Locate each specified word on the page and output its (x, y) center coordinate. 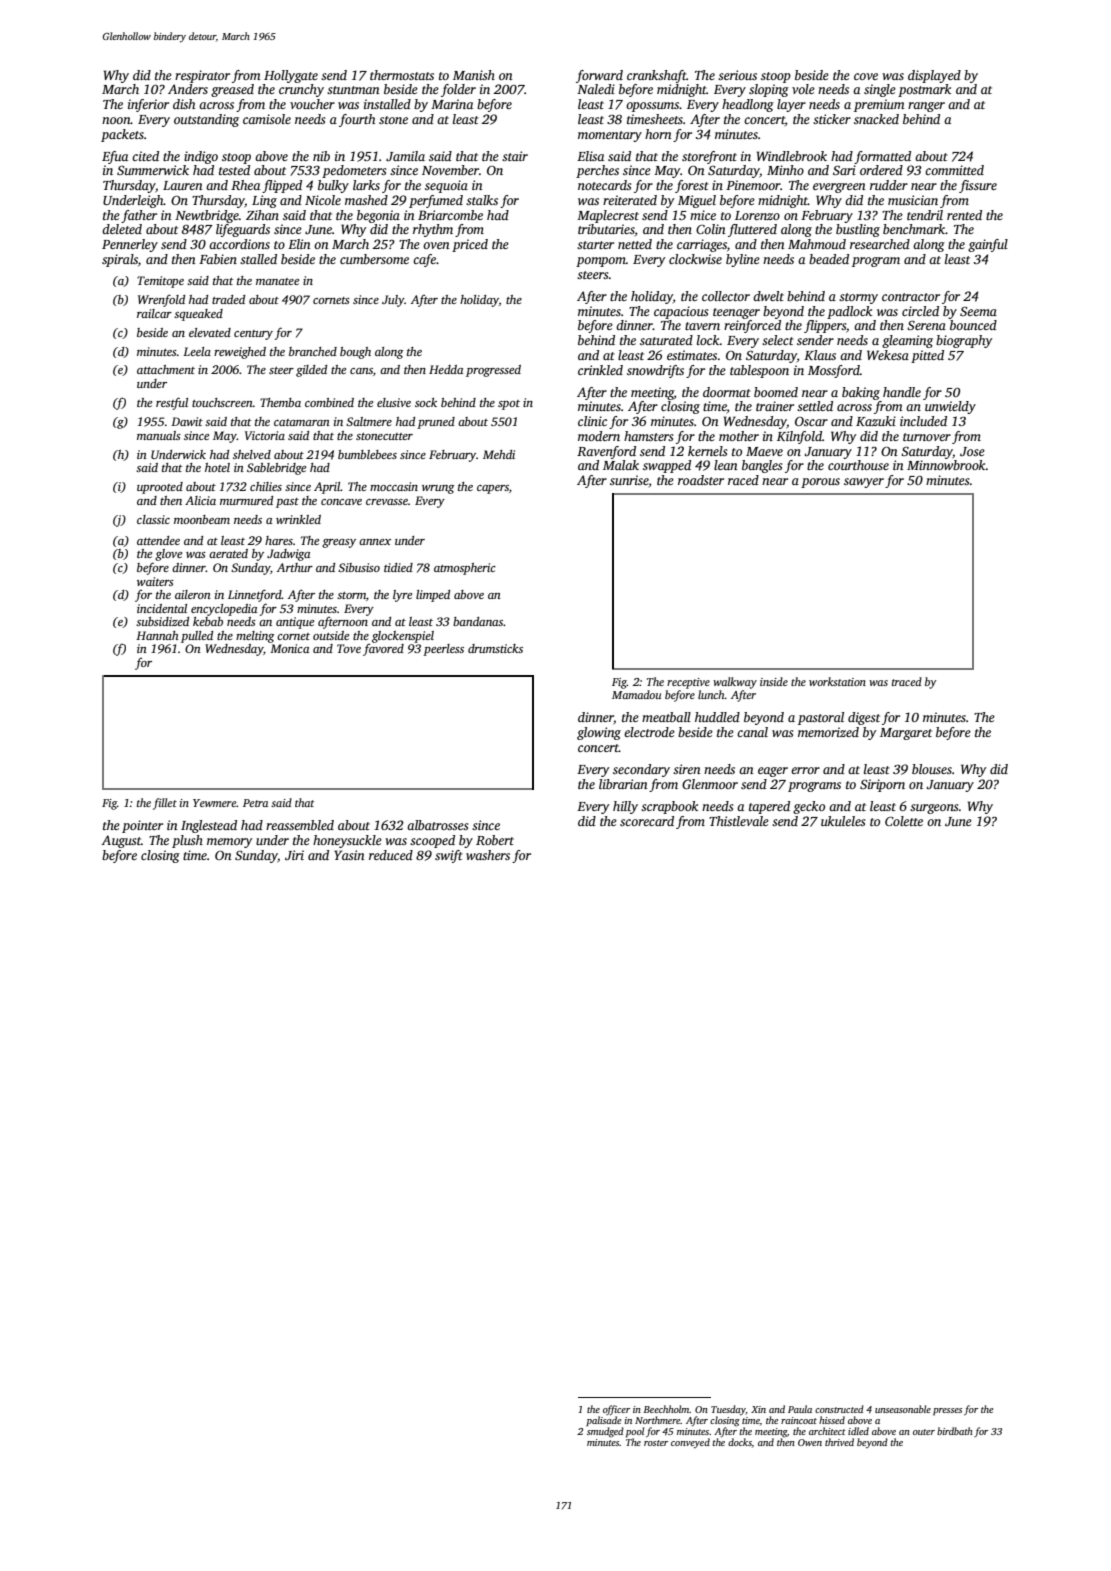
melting (255, 637)
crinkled (600, 370)
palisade (603, 1421)
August (121, 841)
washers (488, 855)
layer (791, 105)
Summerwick (153, 170)
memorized (828, 732)
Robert (495, 840)
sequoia (446, 186)
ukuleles (843, 821)
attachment (166, 369)
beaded (829, 259)
